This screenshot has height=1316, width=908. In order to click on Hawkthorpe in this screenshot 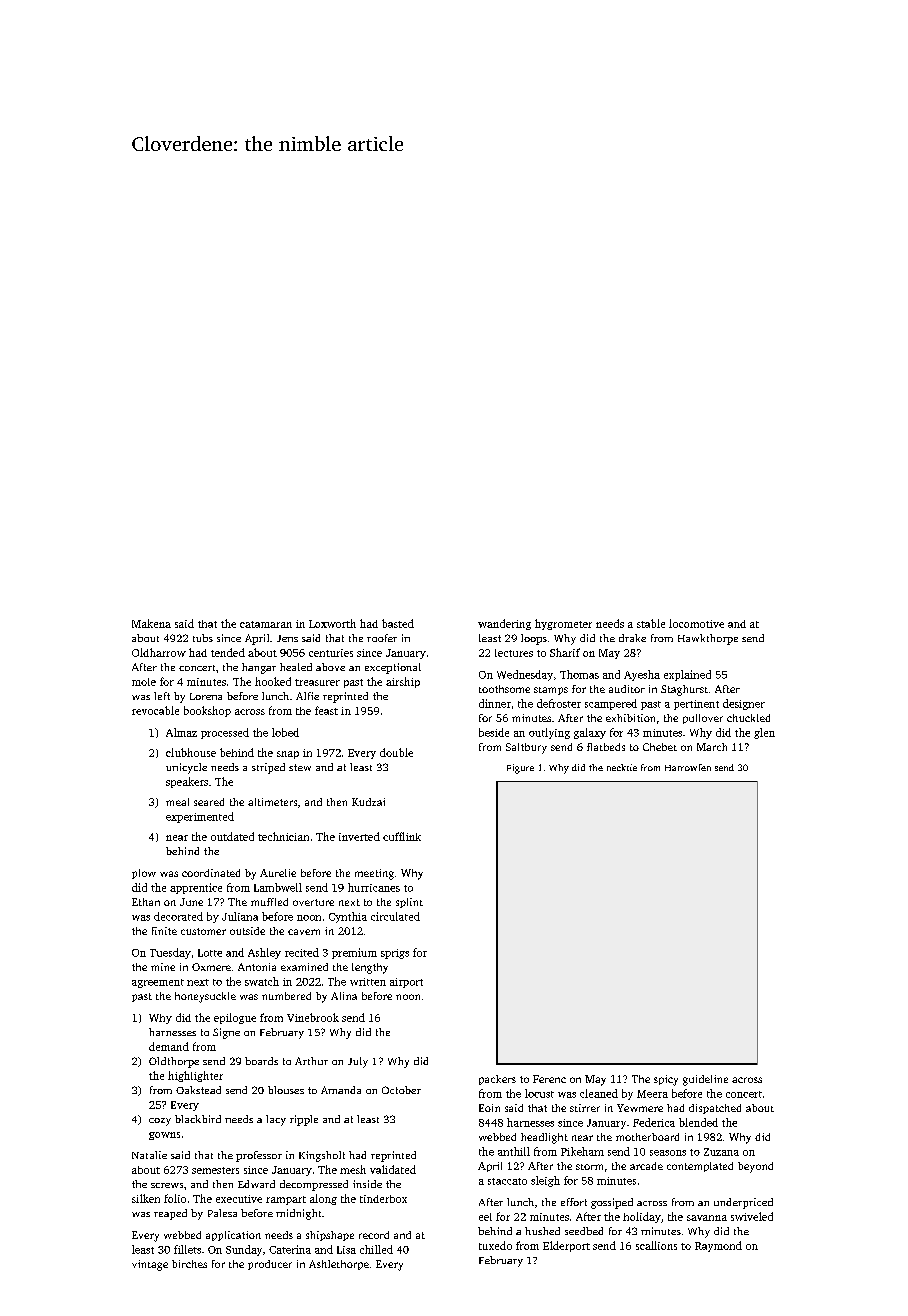, I will do `click(708, 639)`.
